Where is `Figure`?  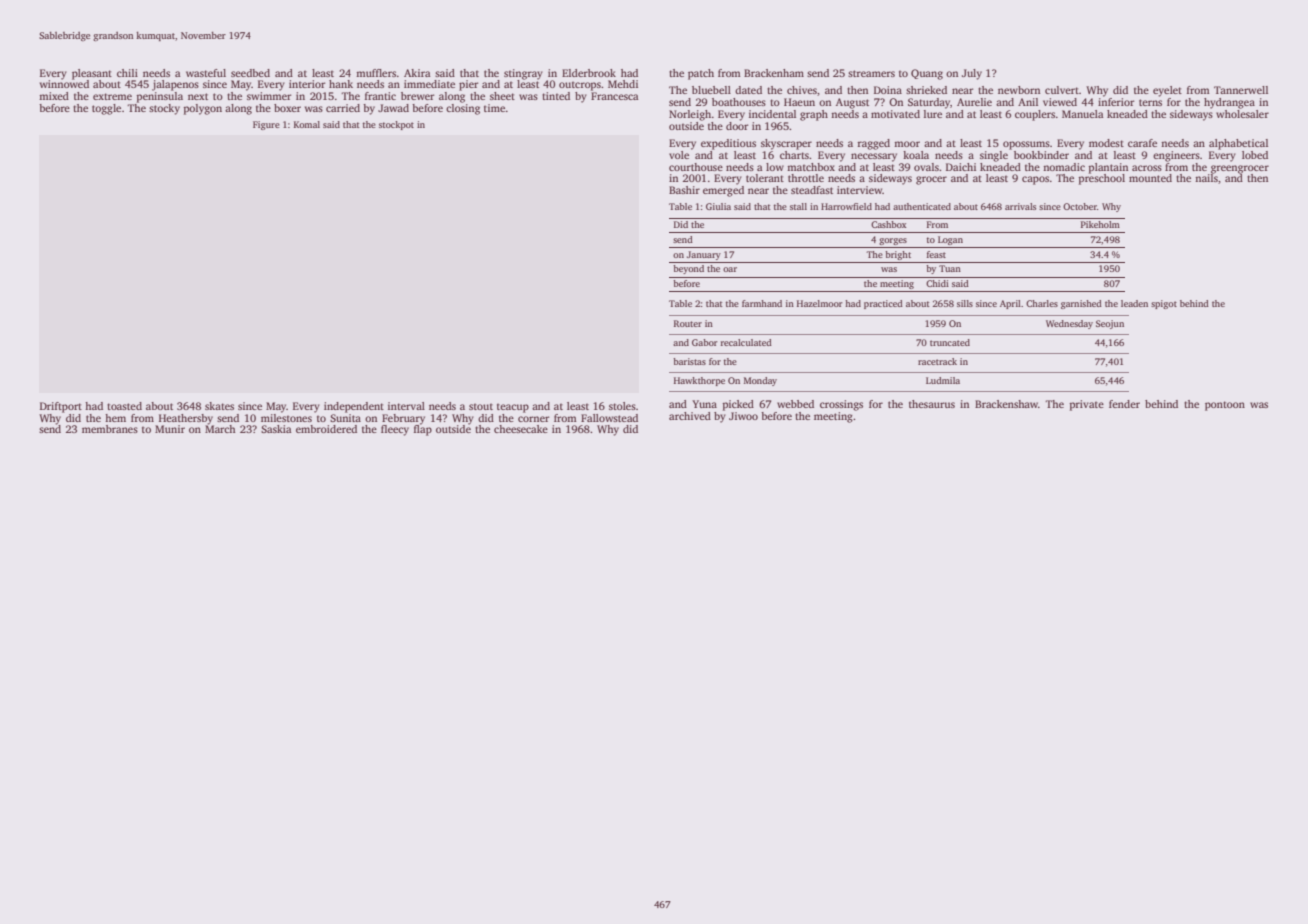 Figure is located at coordinates (266, 125).
